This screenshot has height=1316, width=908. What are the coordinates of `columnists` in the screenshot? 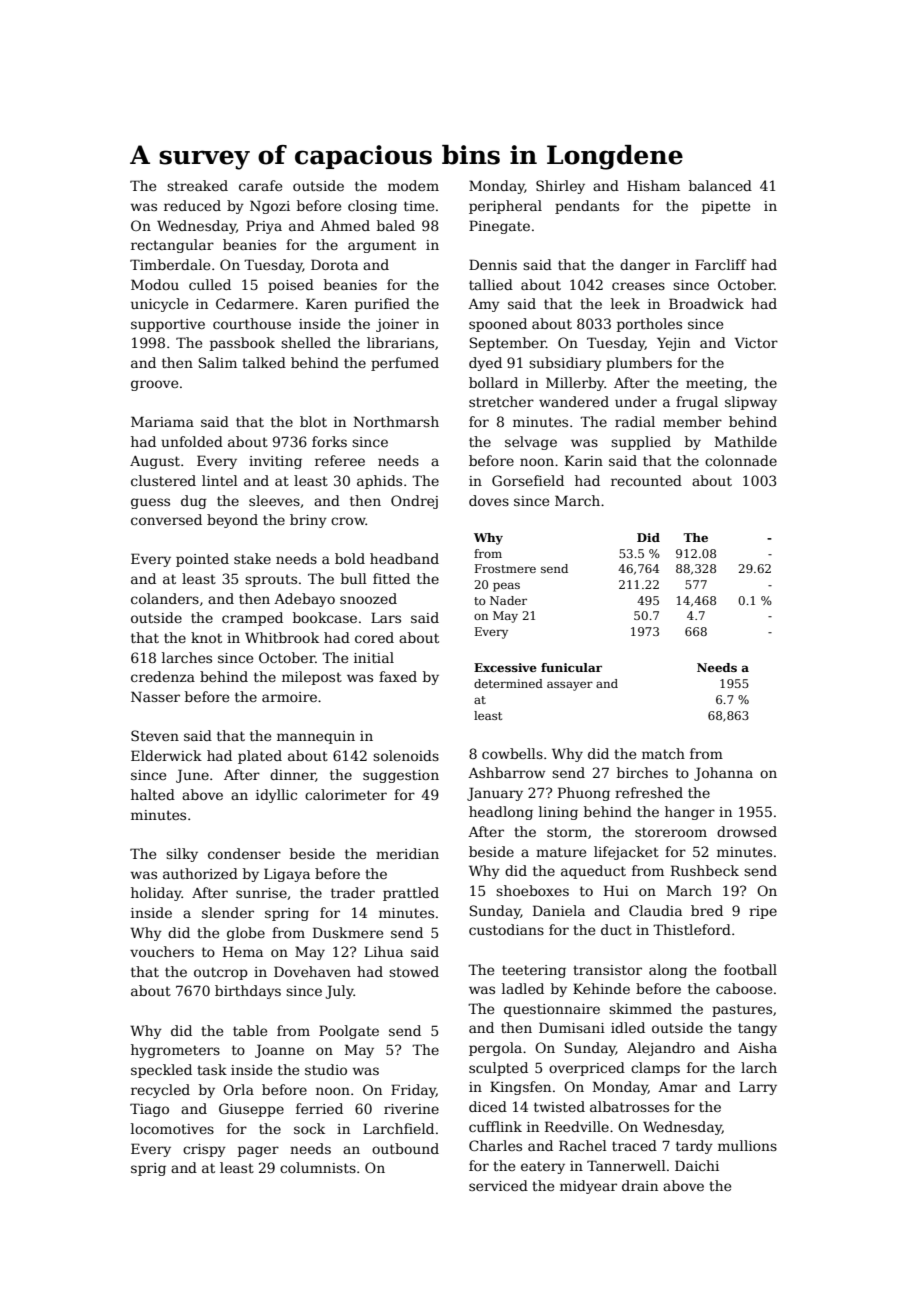 It's located at (318, 1167).
